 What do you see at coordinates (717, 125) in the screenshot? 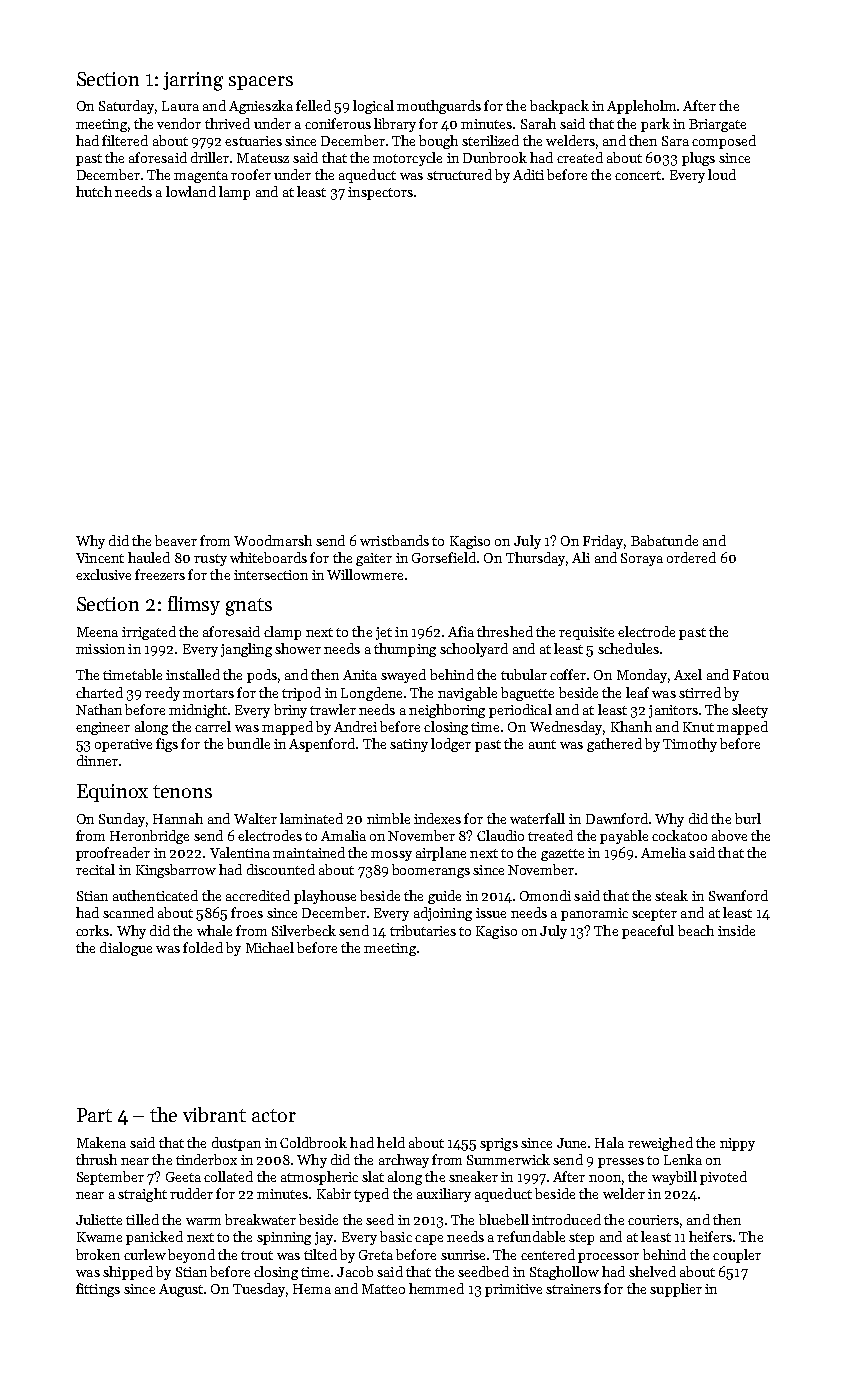
I see `Briargate` at bounding box center [717, 125].
